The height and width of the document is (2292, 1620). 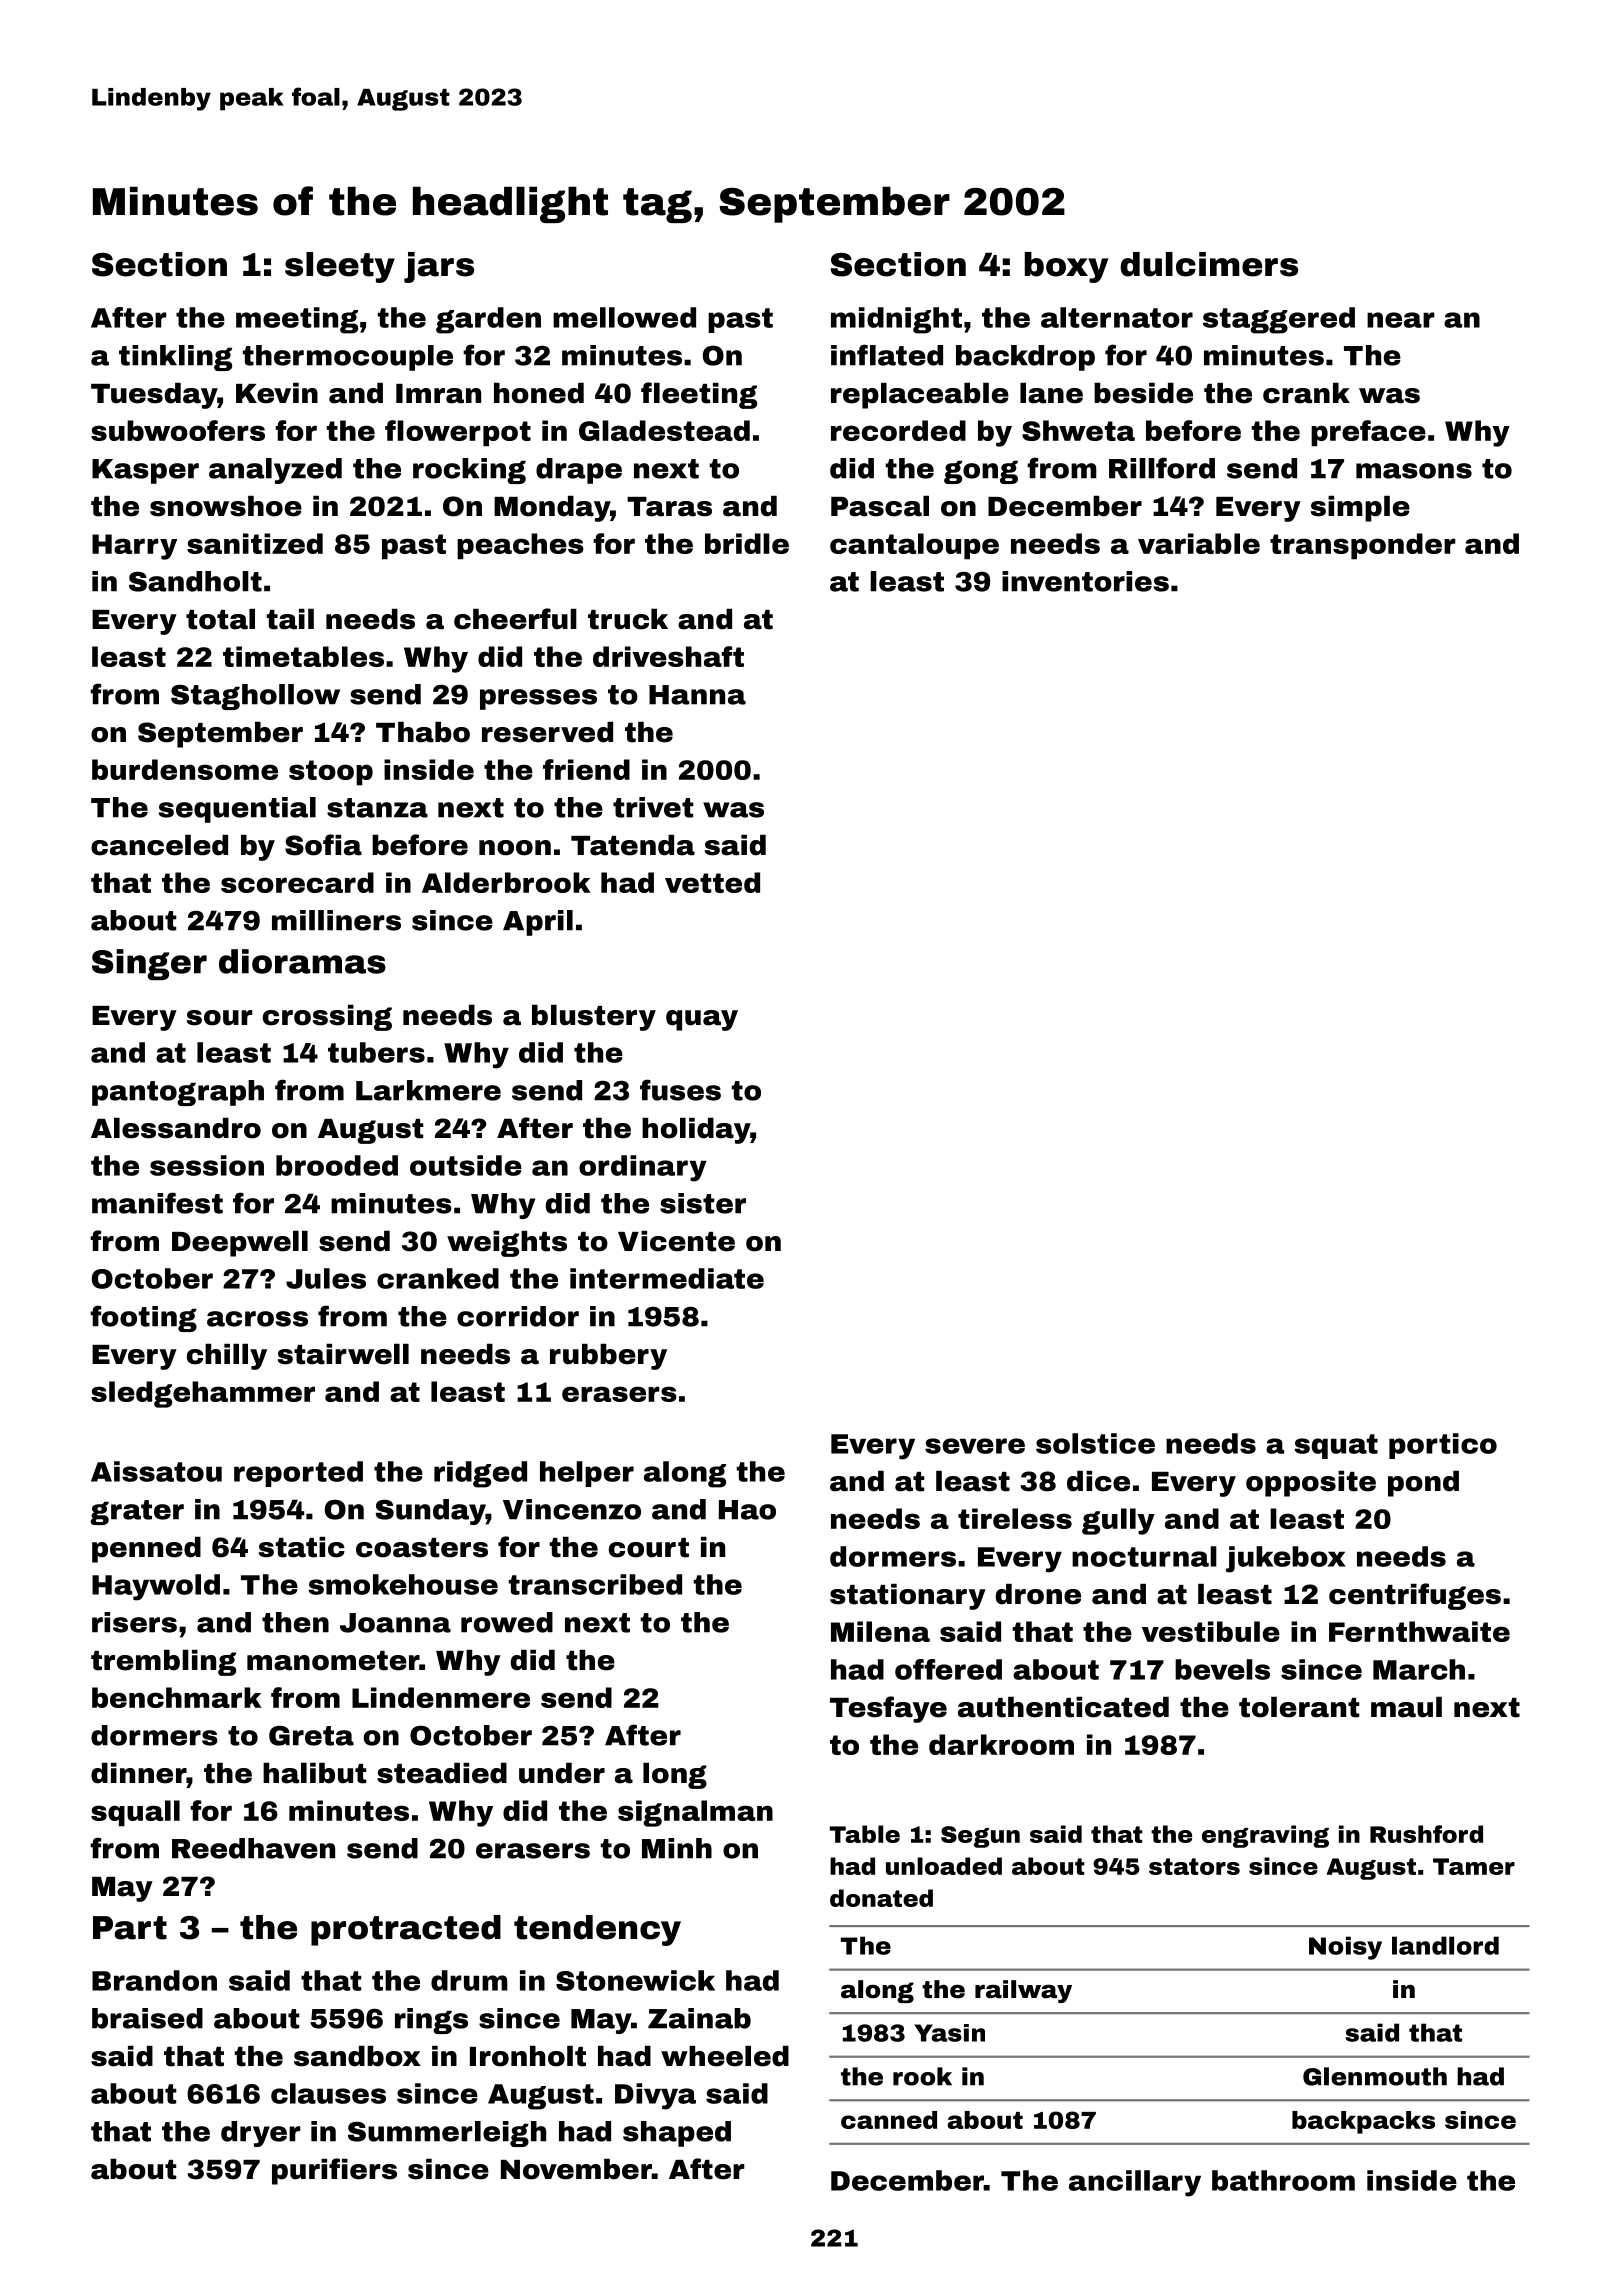 I want to click on mellowed, so click(x=624, y=317).
